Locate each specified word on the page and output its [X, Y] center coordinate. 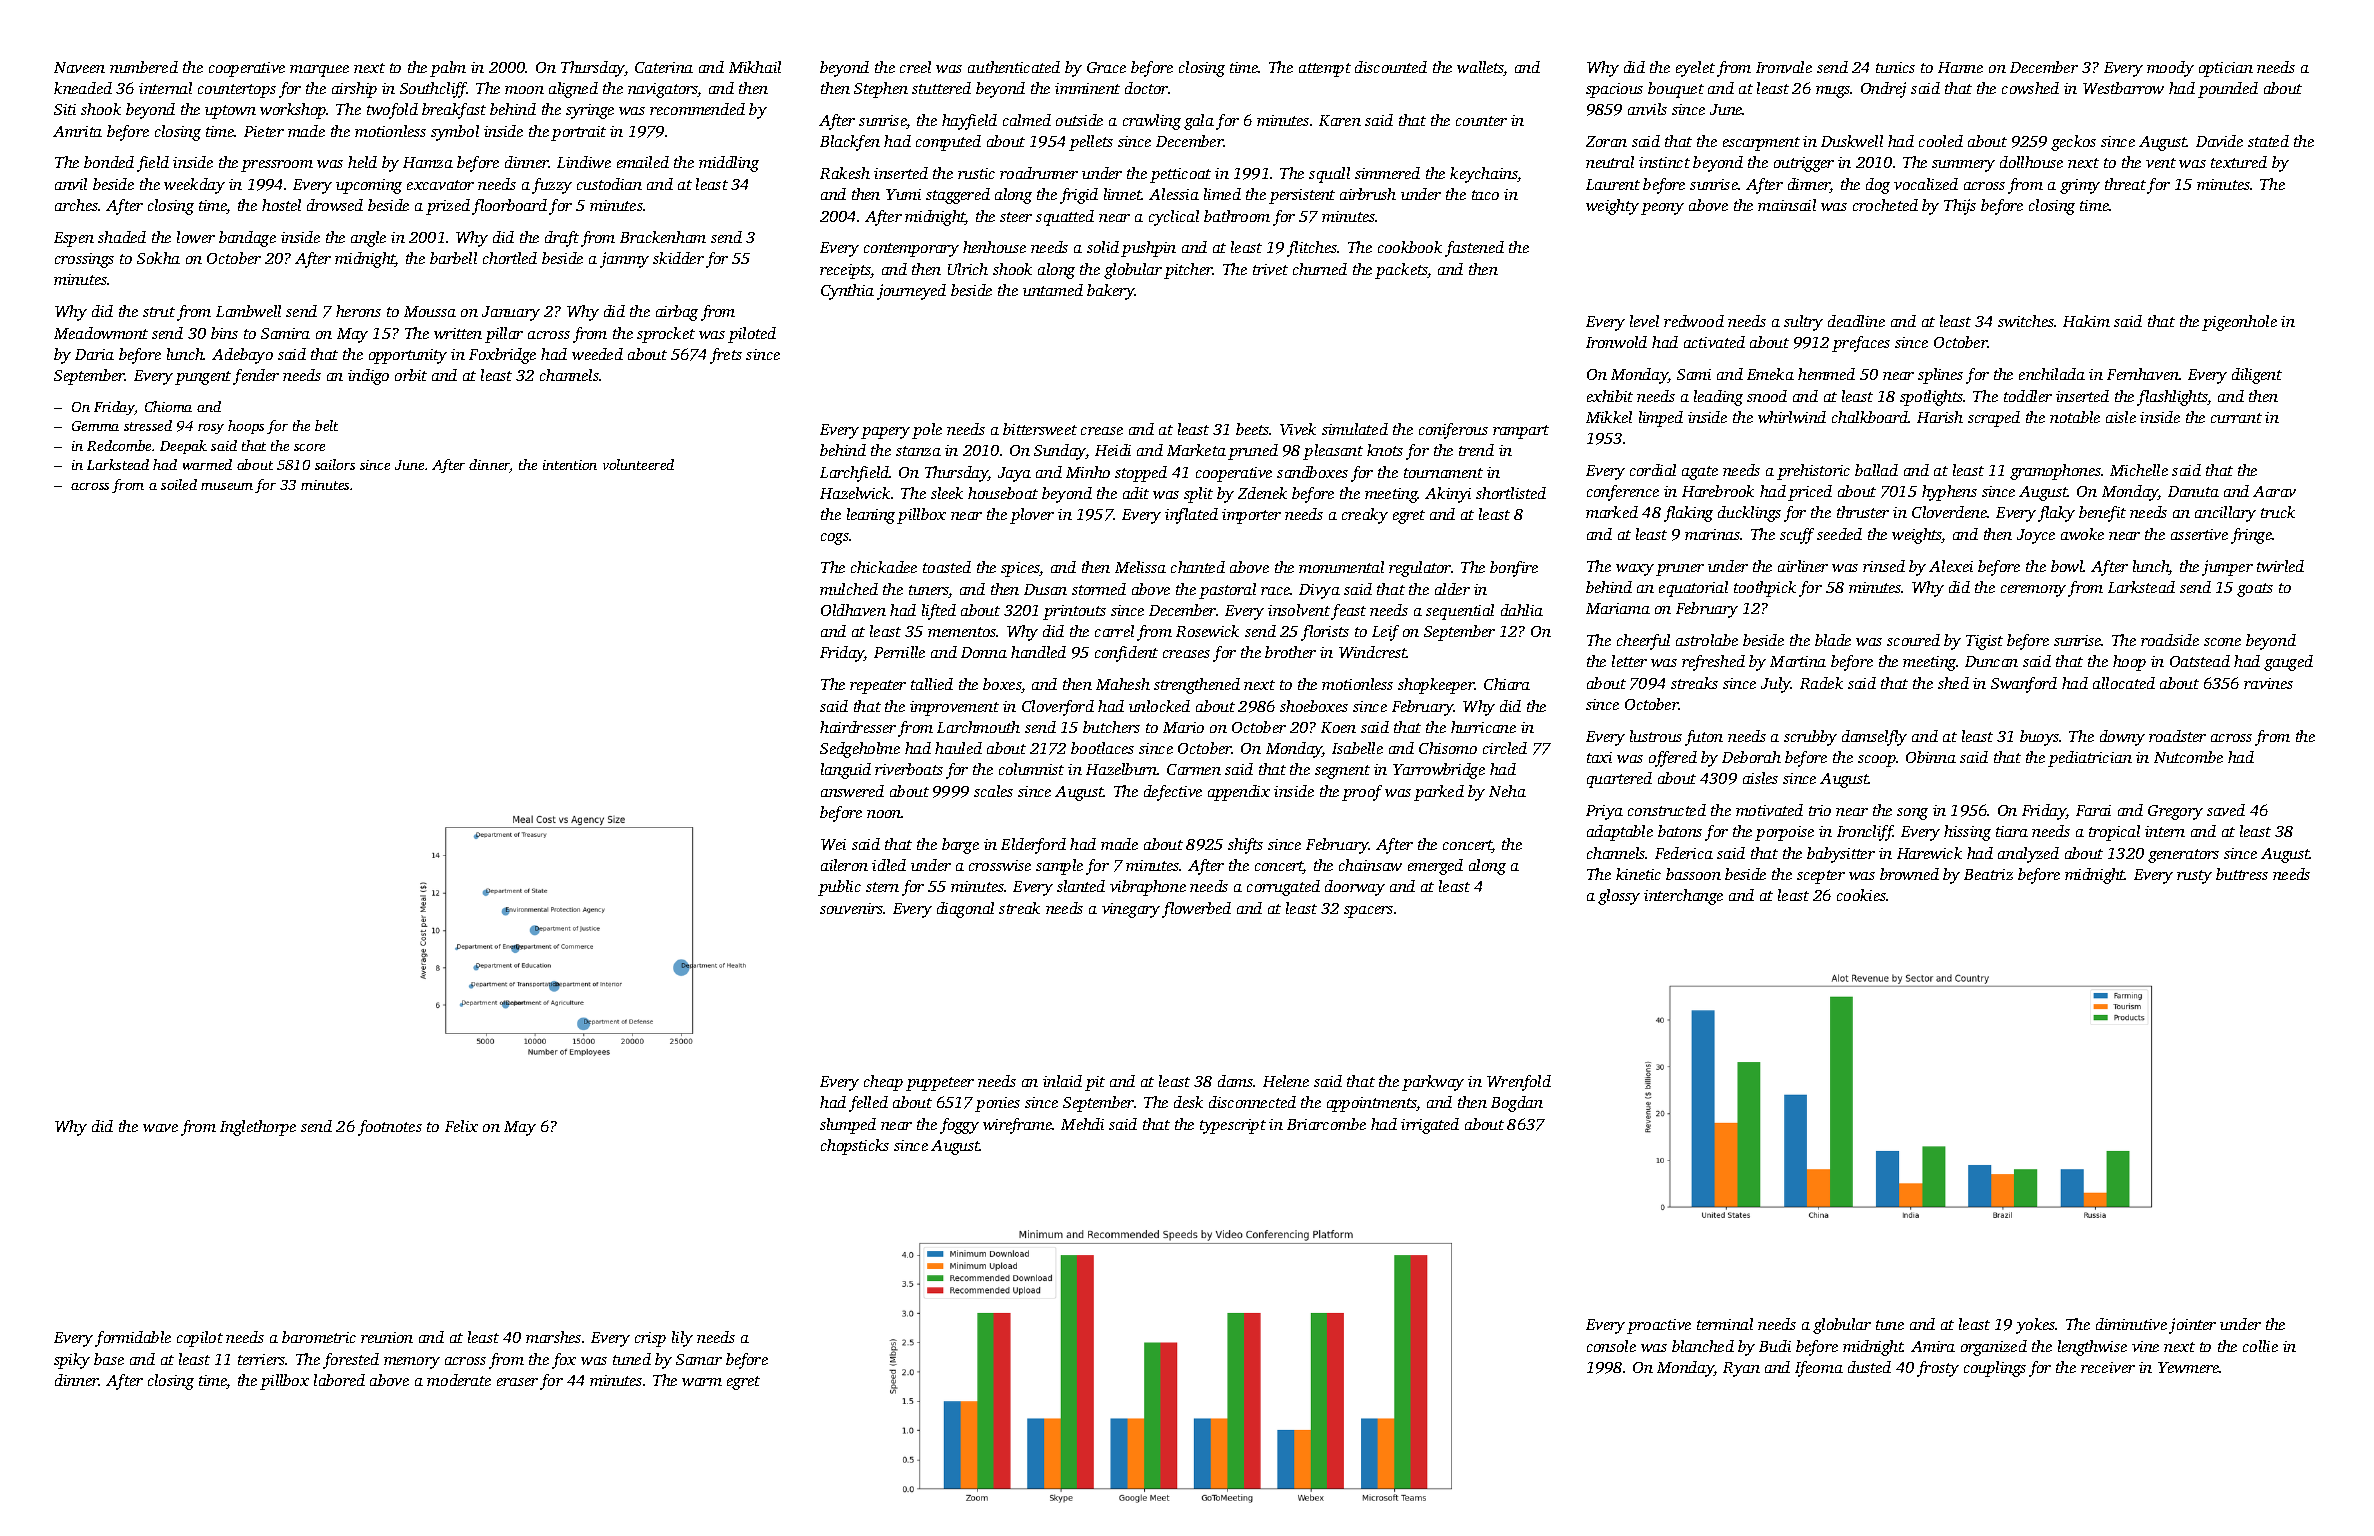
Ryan [1741, 1369]
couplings [1995, 1369]
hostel [281, 205]
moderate [459, 1380]
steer [1016, 217]
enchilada [2052, 374]
